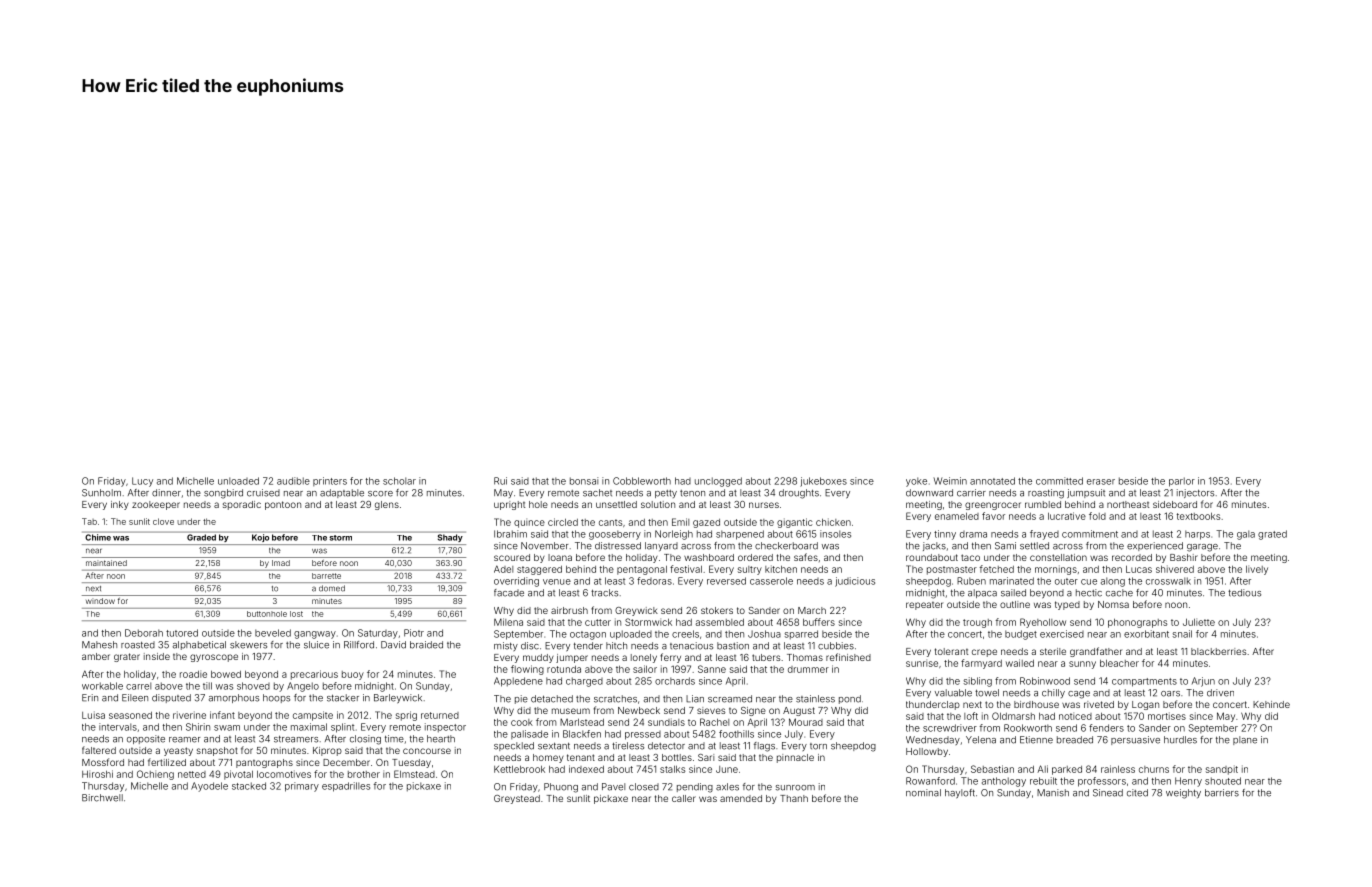 The image size is (1372, 887). What do you see at coordinates (711, 710) in the screenshot?
I see `sieves` at bounding box center [711, 710].
